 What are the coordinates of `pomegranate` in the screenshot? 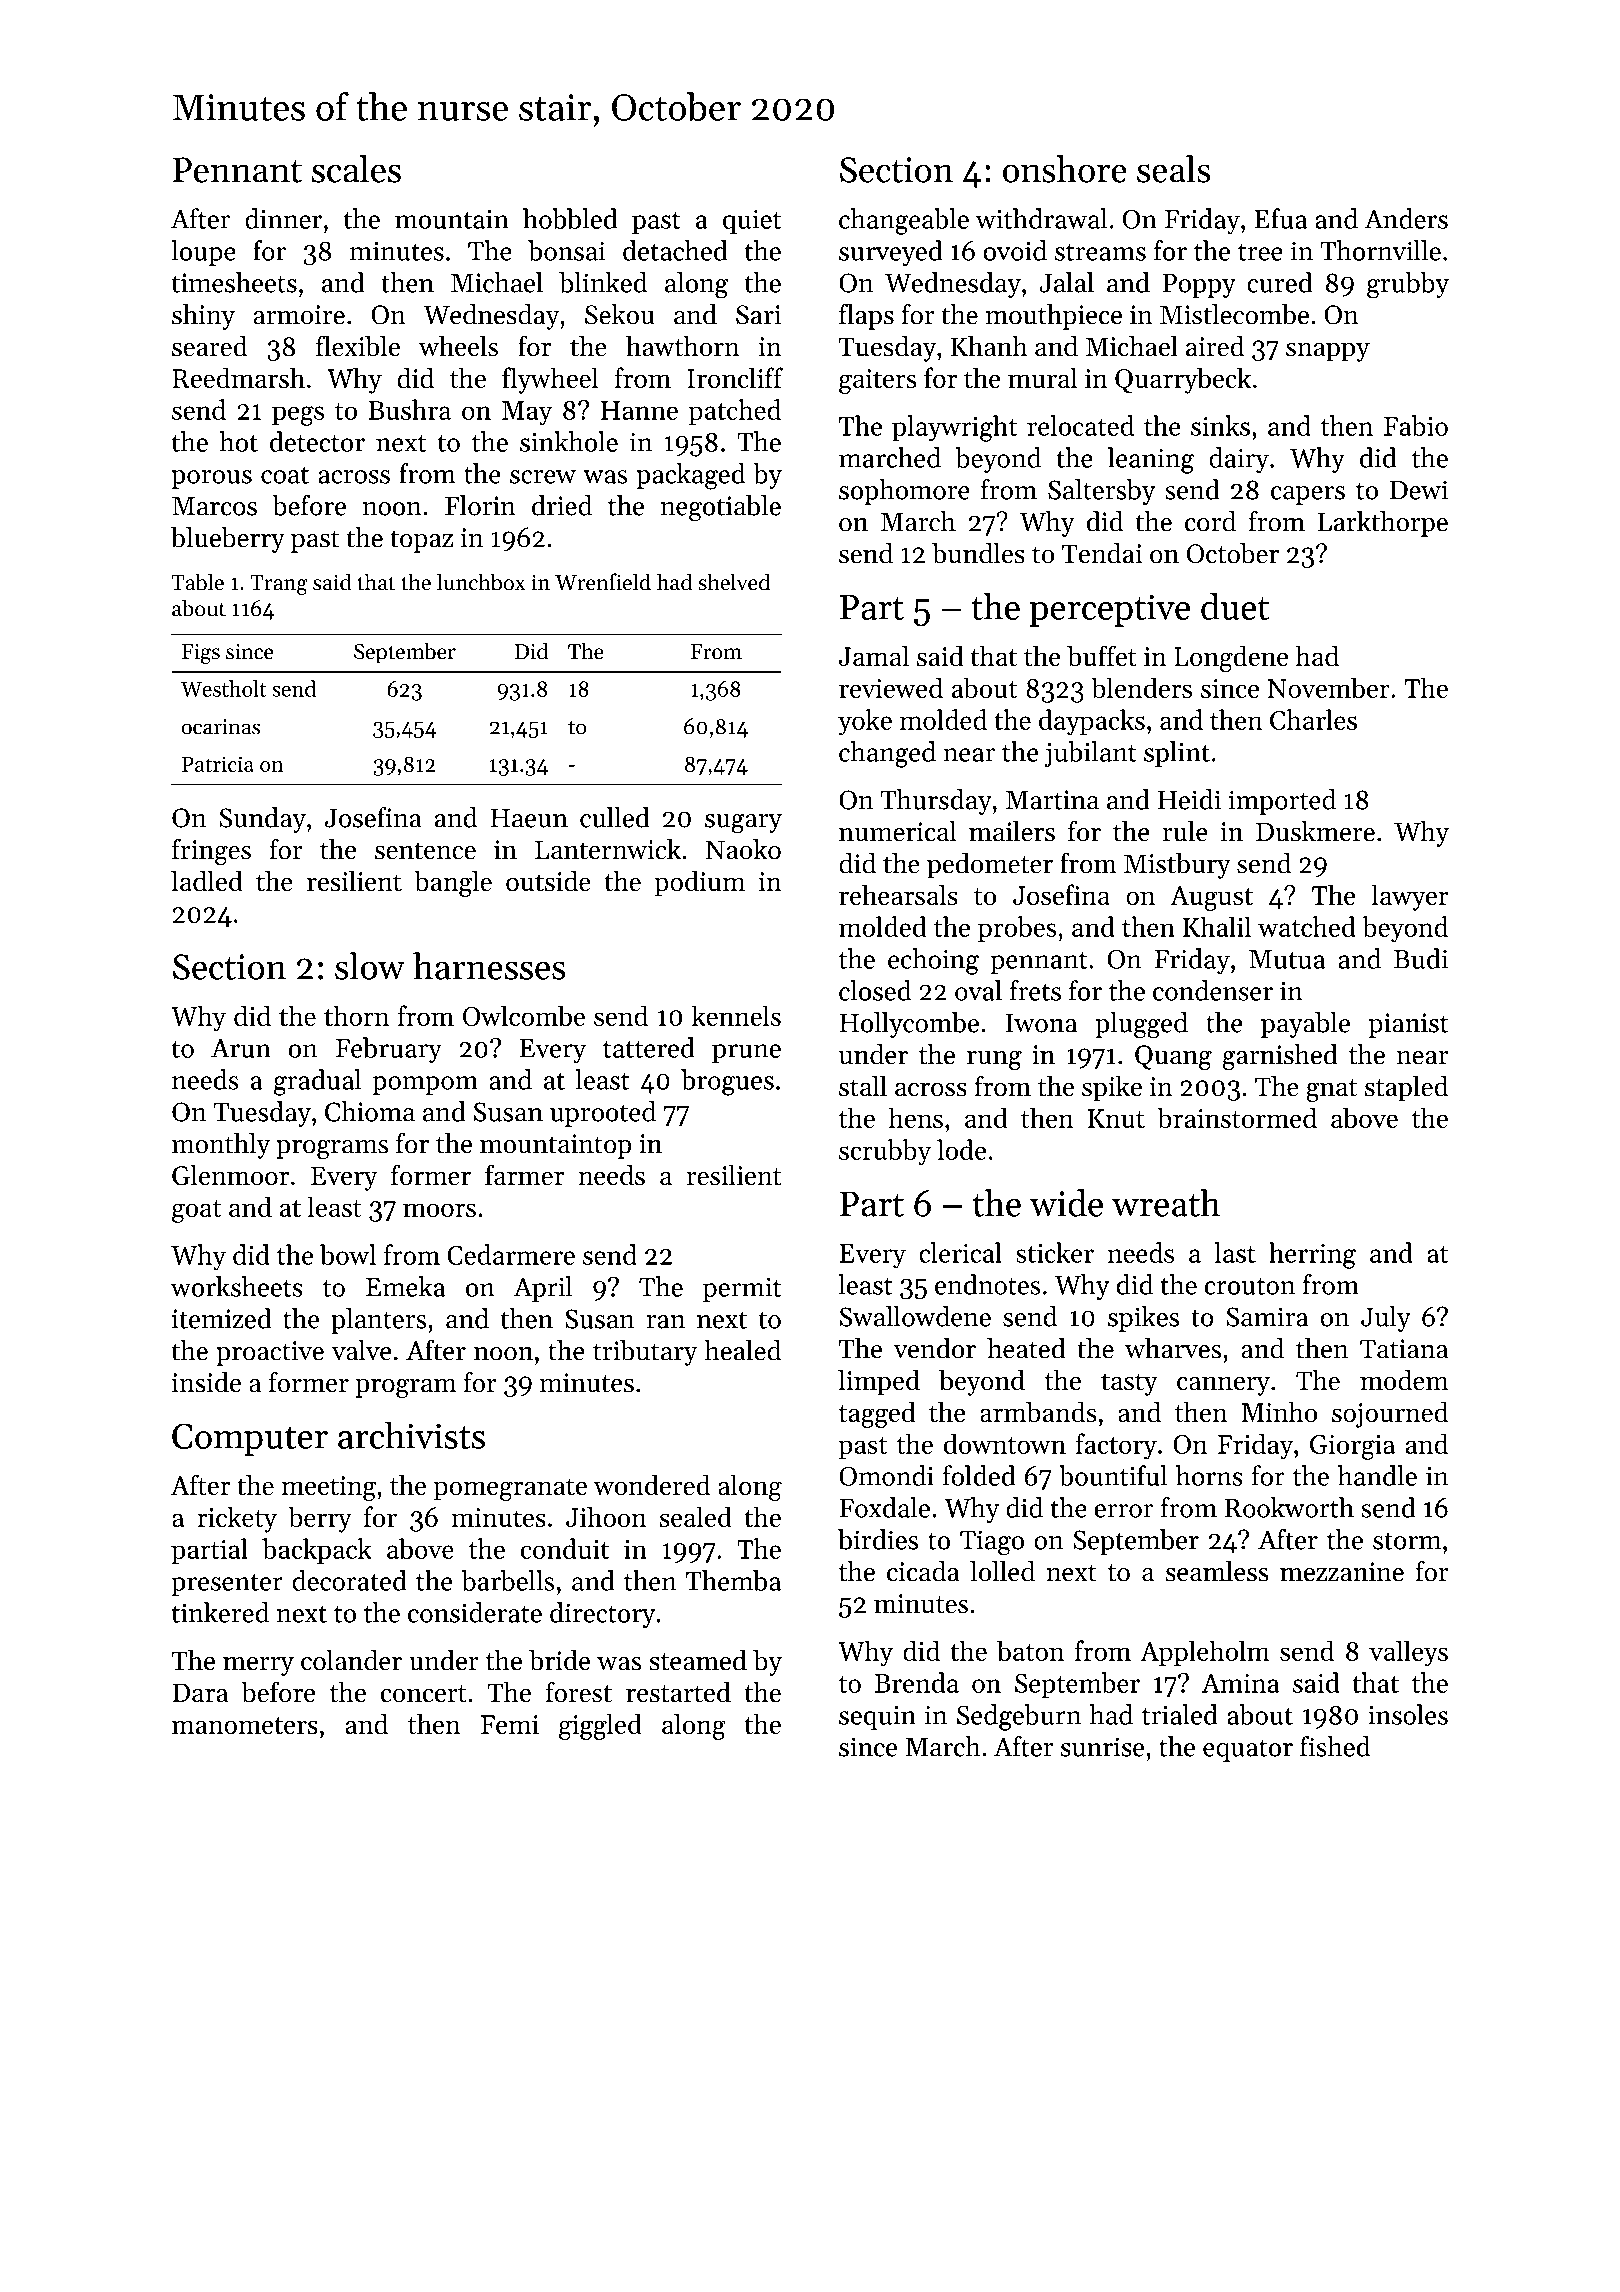 It's located at (510, 1489).
